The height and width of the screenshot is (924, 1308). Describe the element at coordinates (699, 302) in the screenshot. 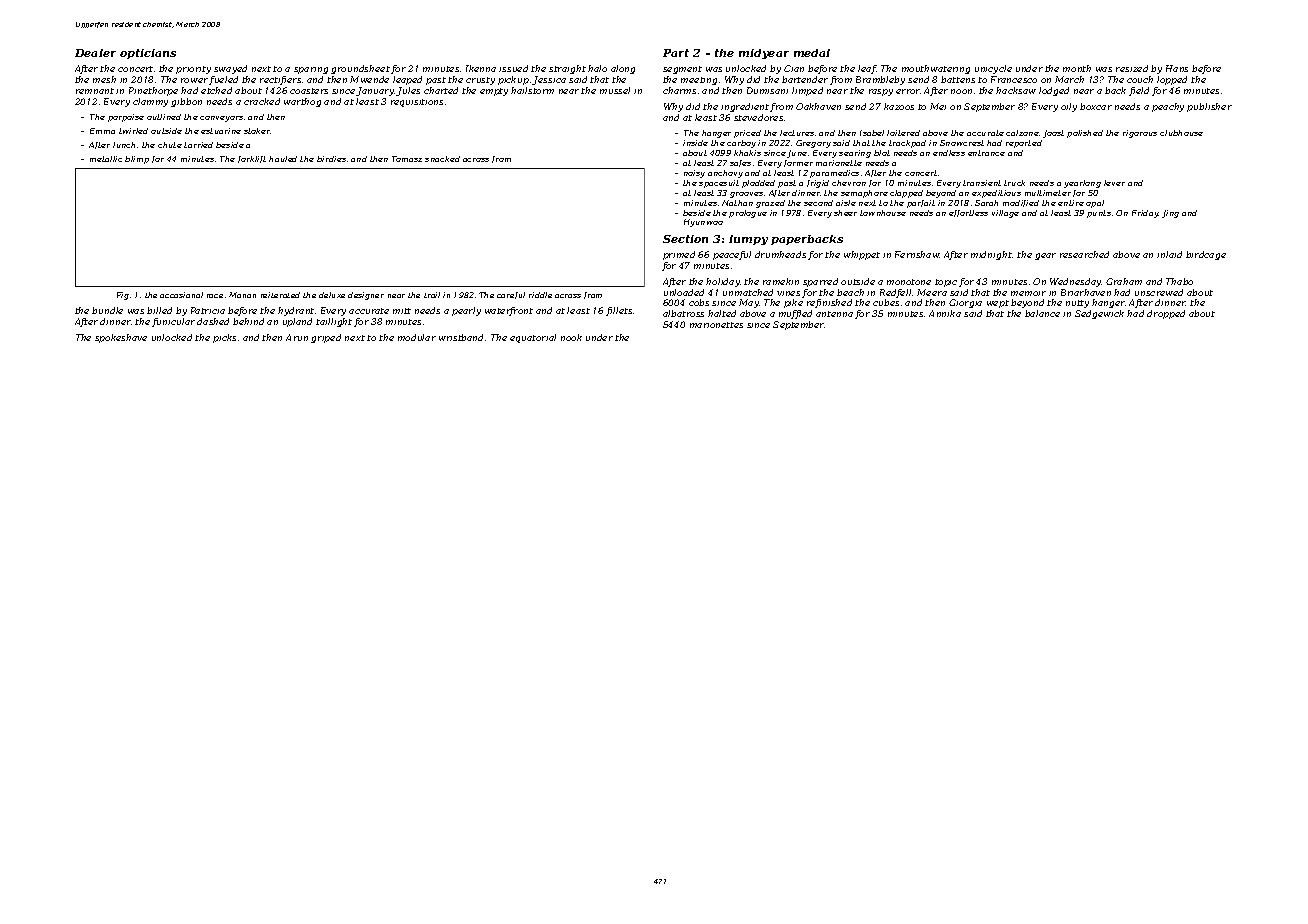

I see `cobs` at that location.
